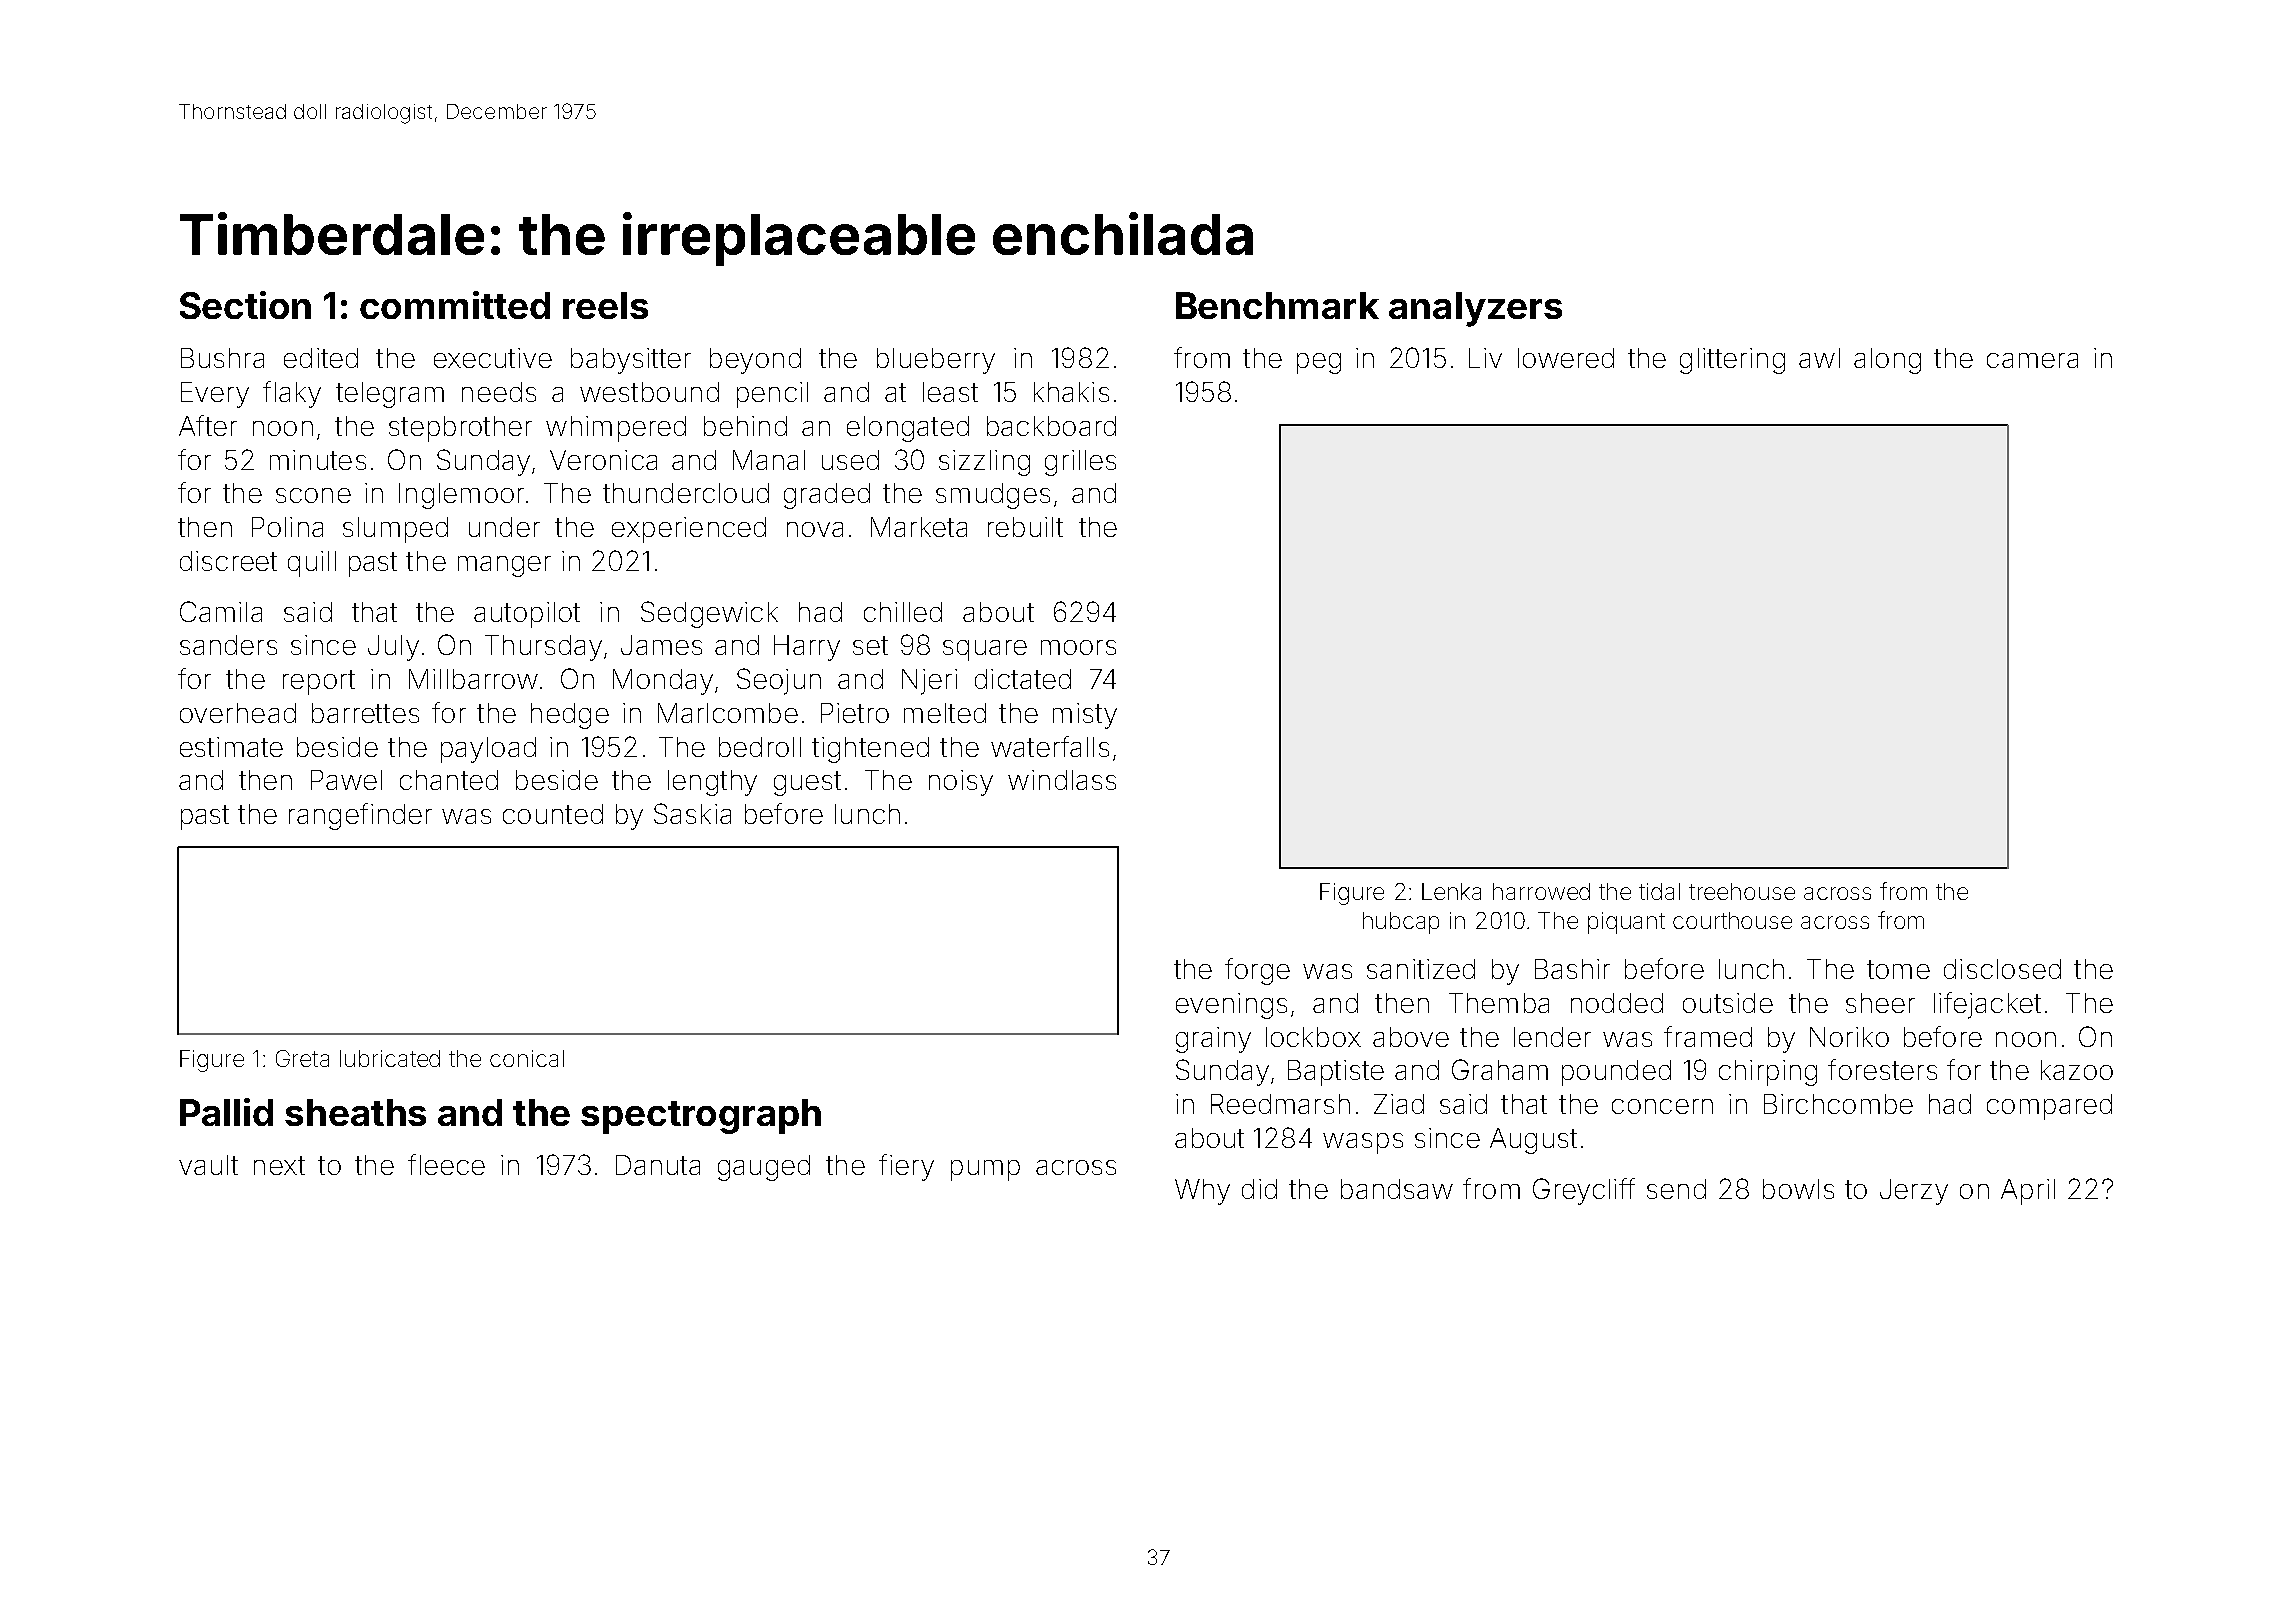 The height and width of the screenshot is (1620, 2292). Describe the element at coordinates (1080, 463) in the screenshot. I see `grilles` at that location.
